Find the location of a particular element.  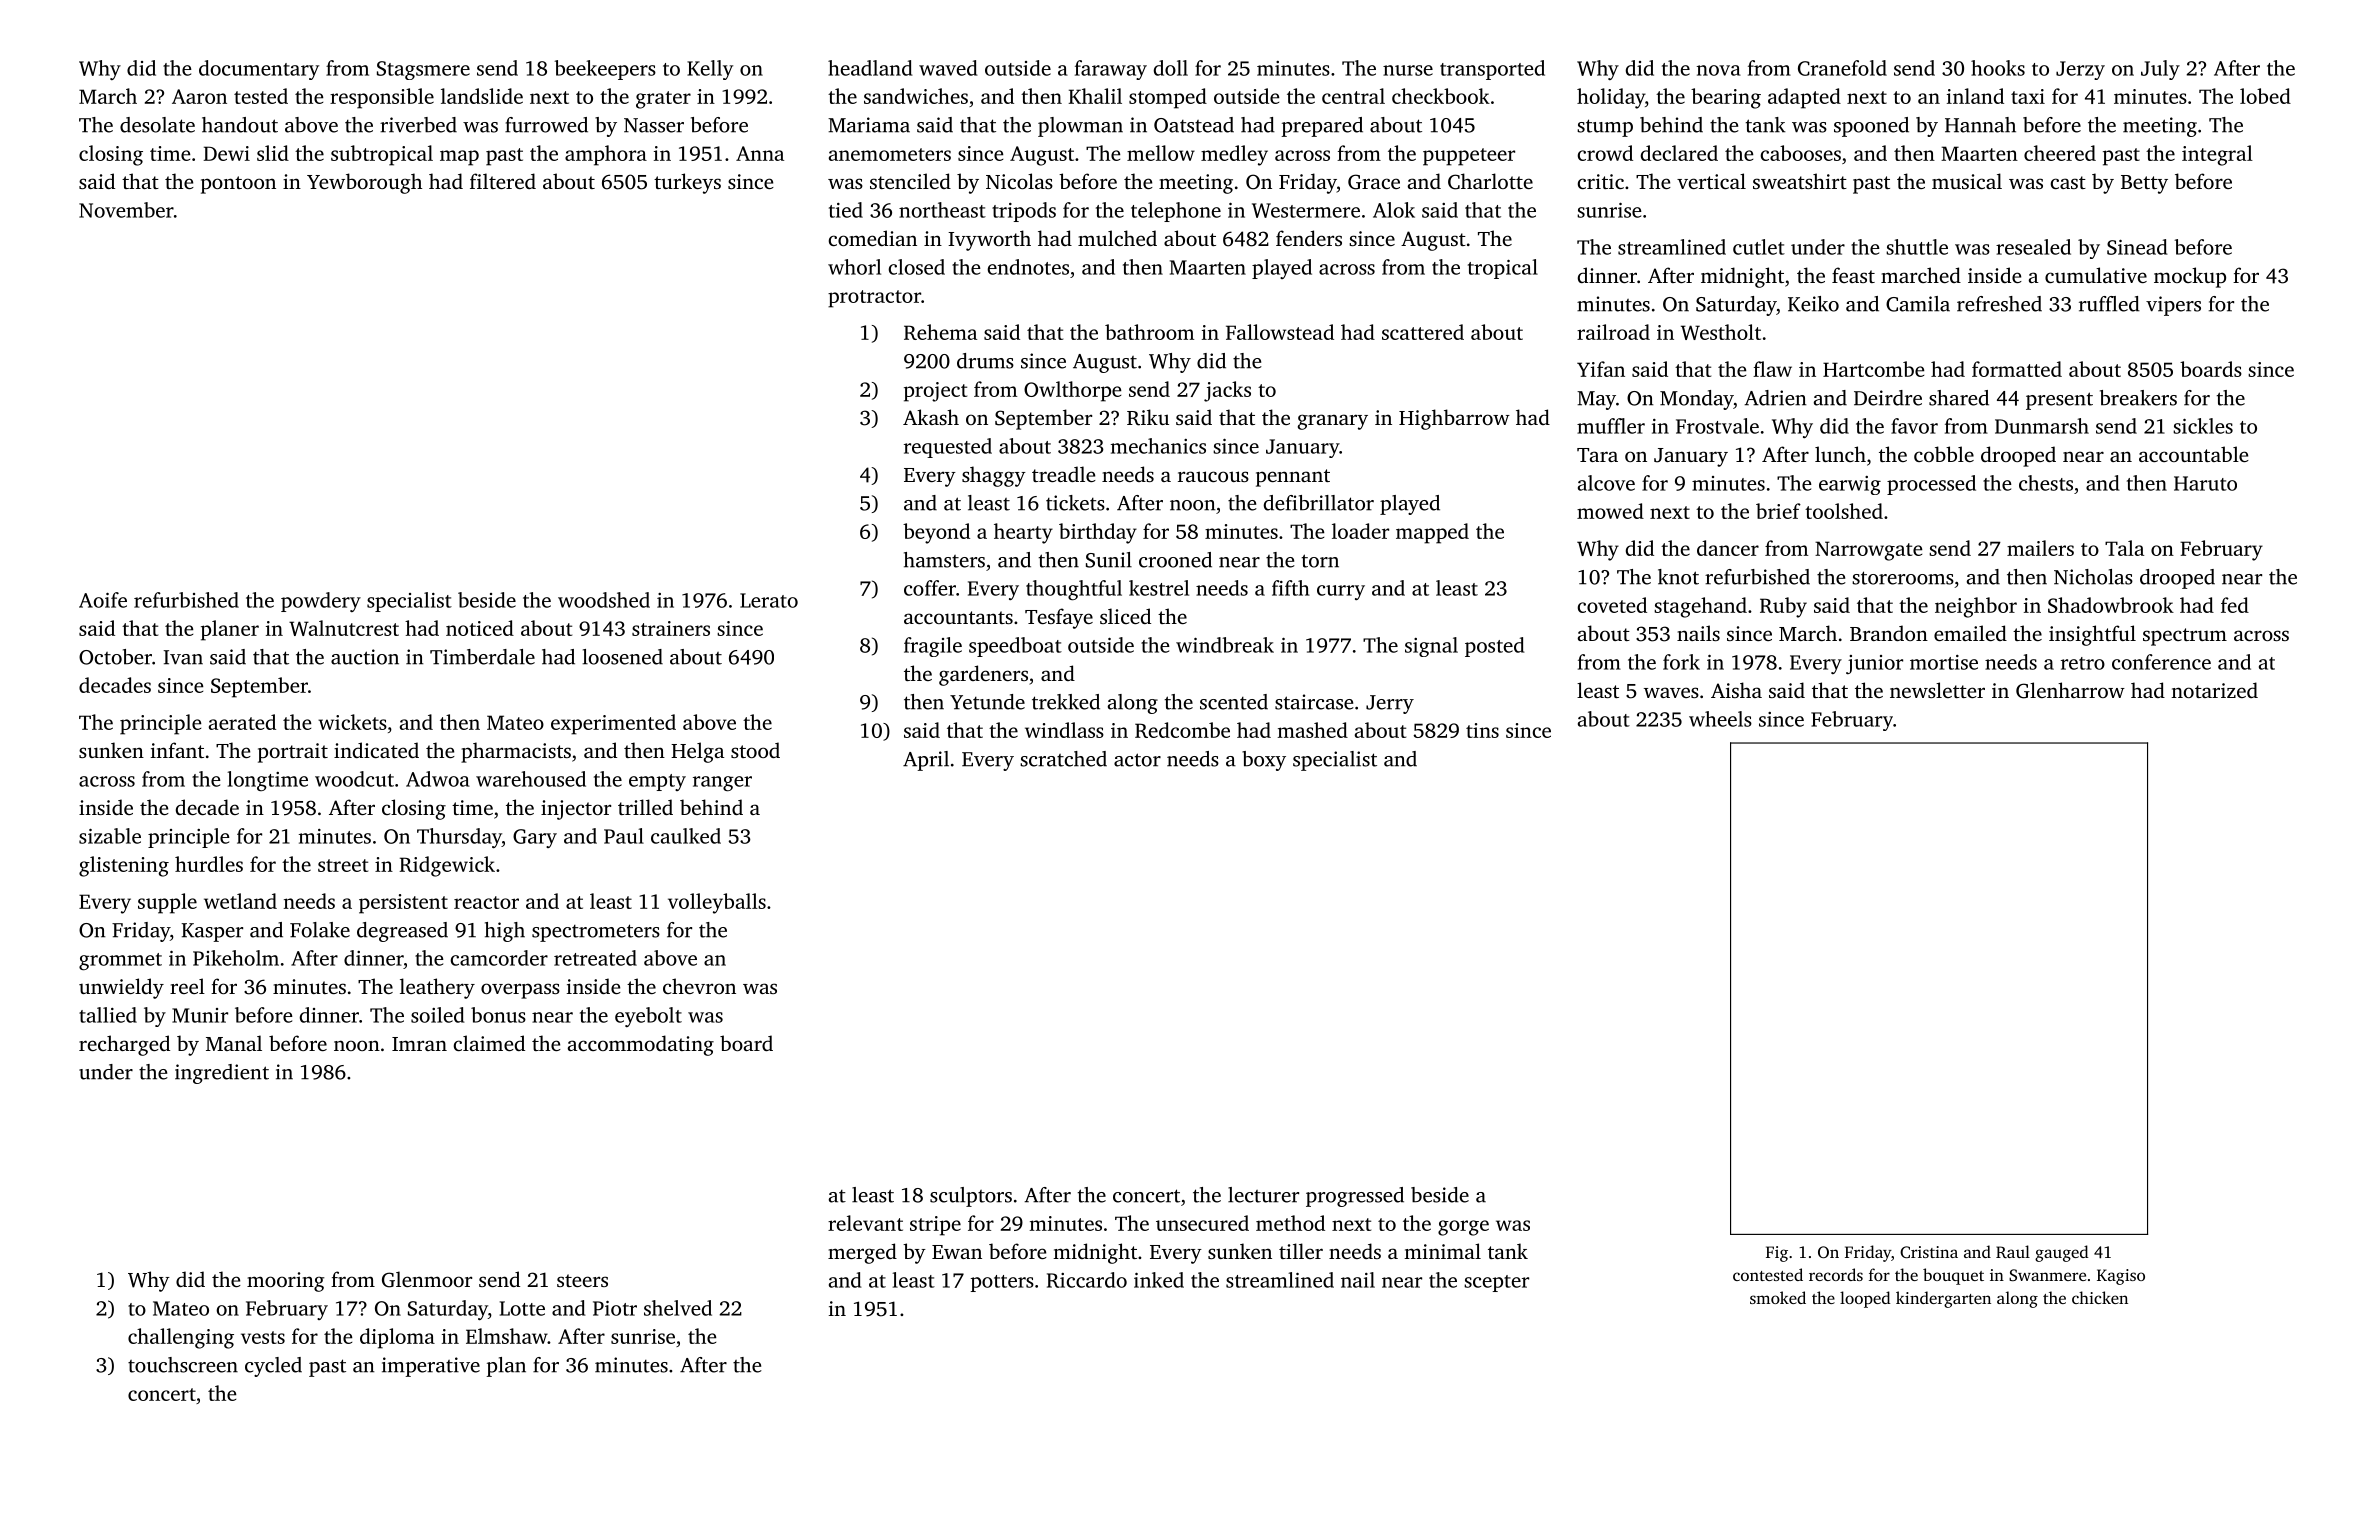

Stagsmere is located at coordinates (423, 70).
